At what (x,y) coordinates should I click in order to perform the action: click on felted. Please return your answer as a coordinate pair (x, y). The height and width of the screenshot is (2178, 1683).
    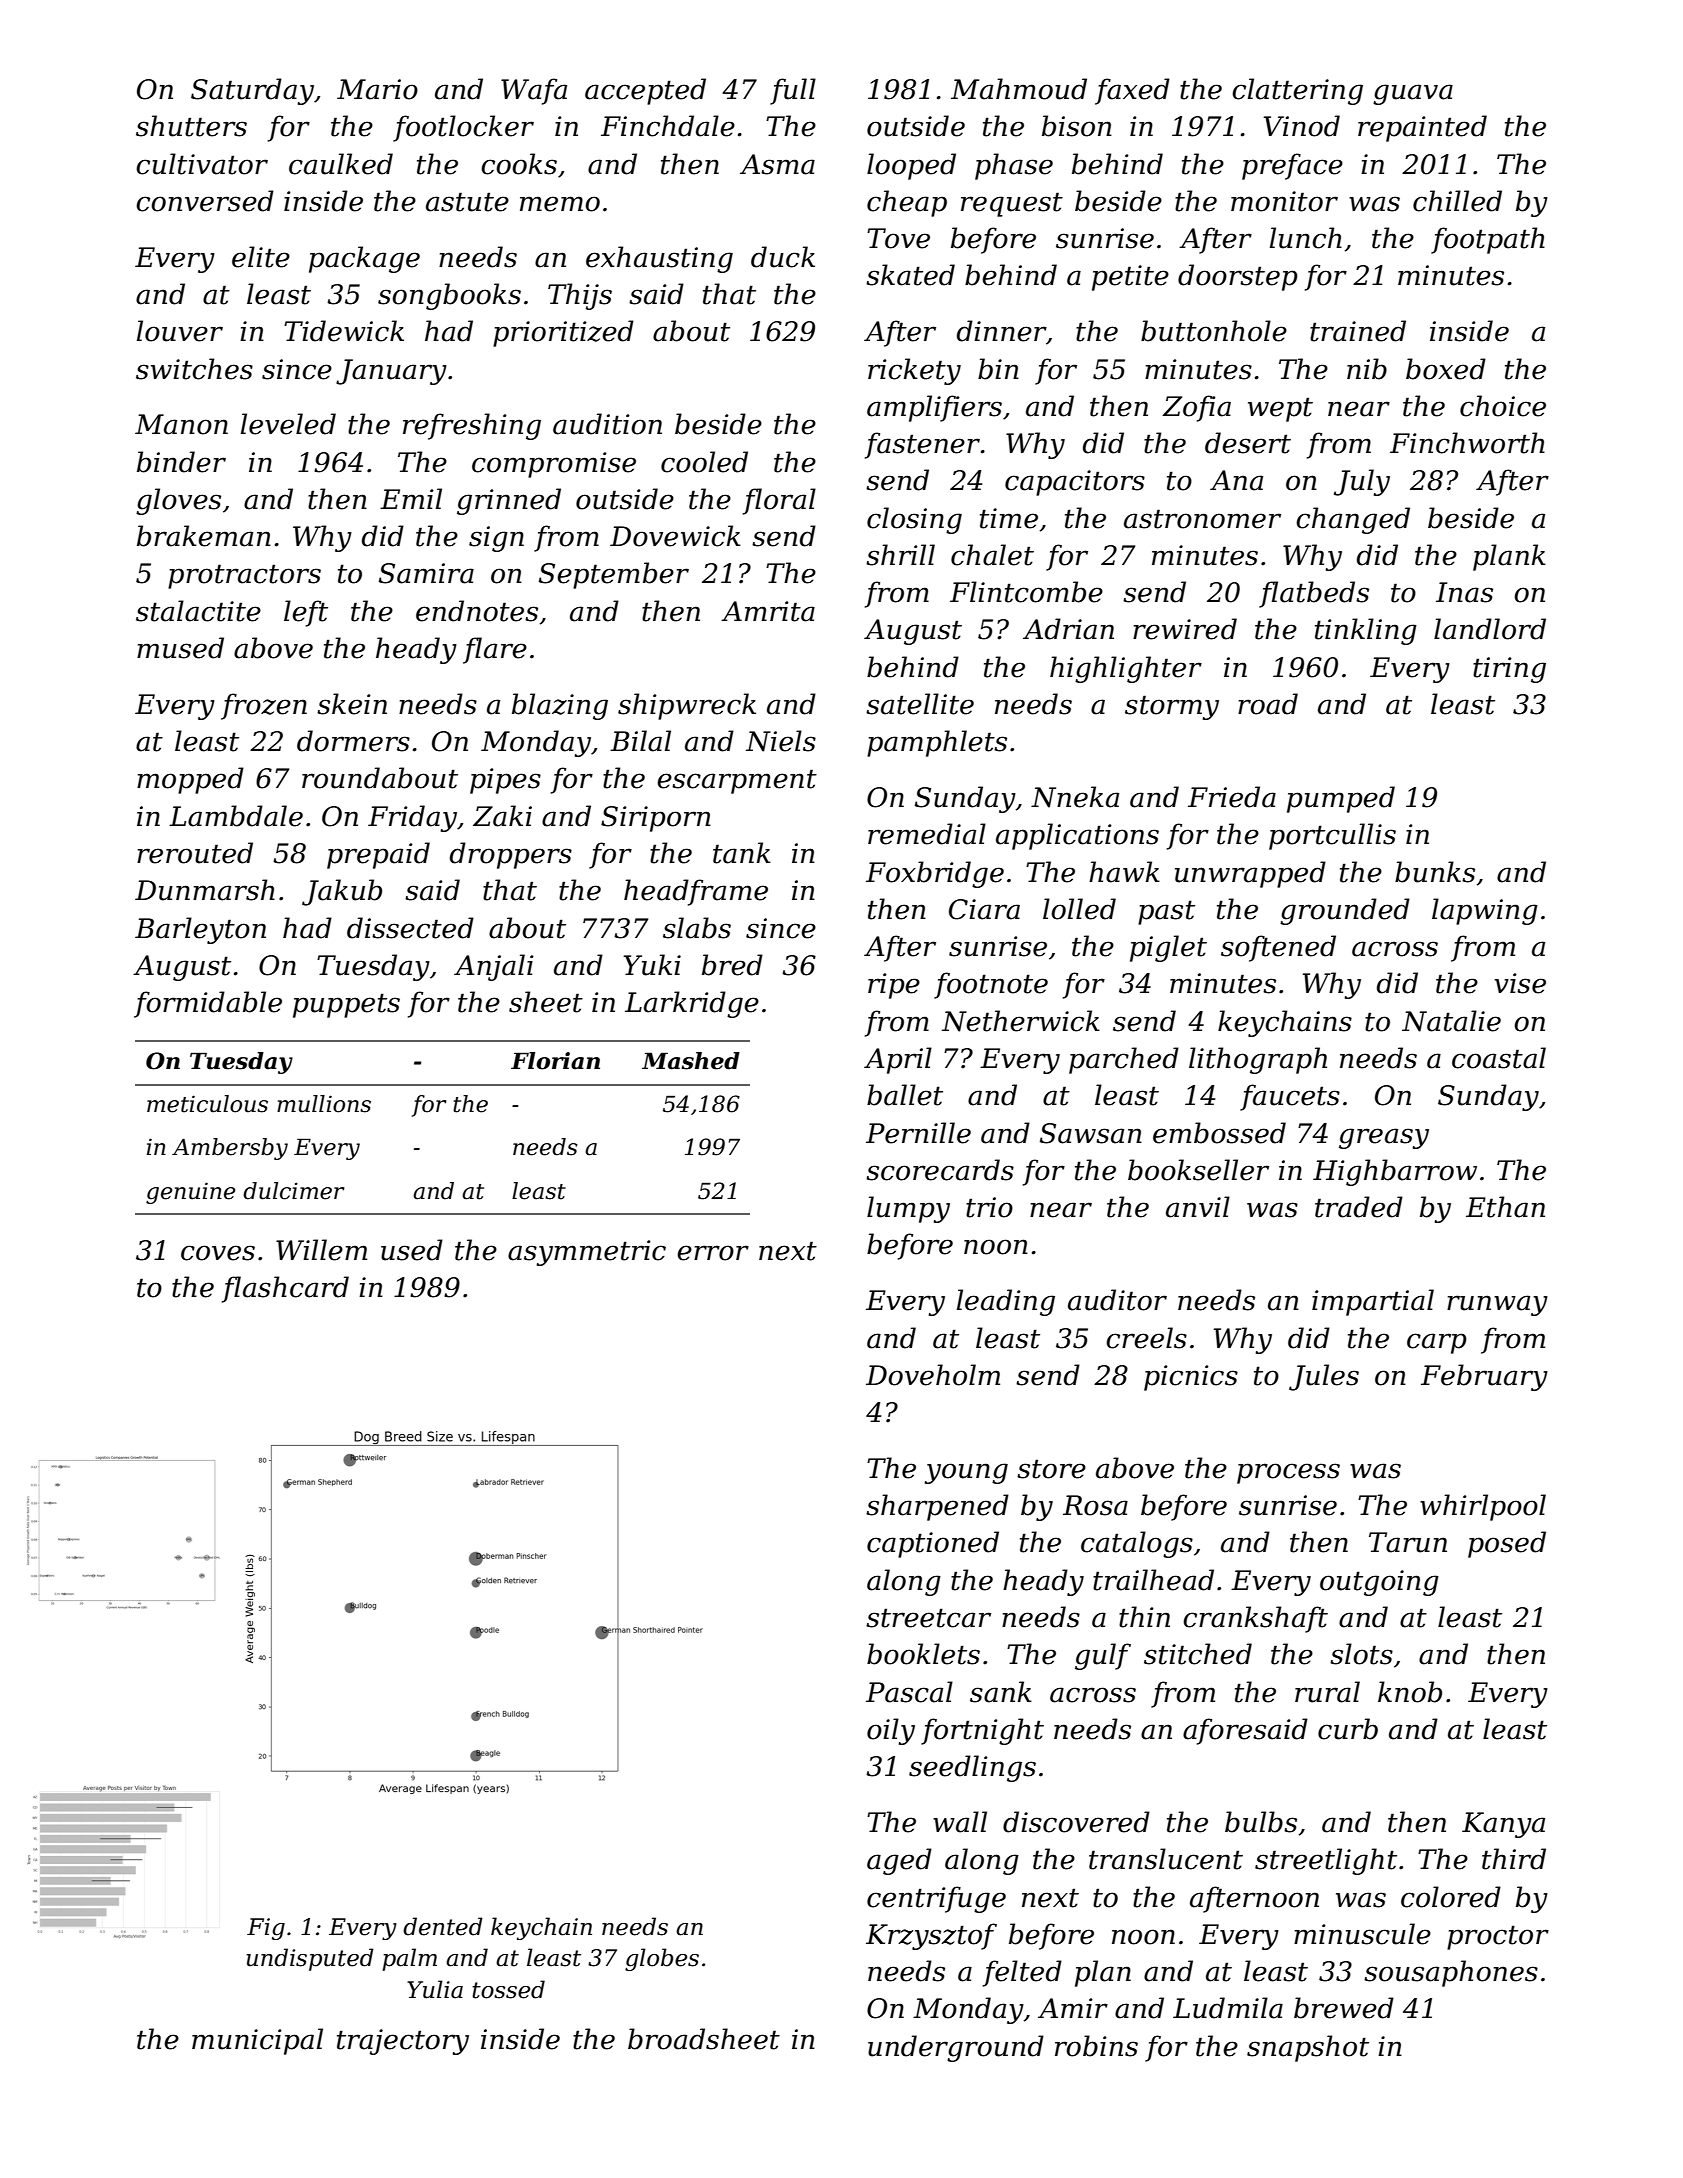
    Looking at the image, I should click on (1022, 1973).
